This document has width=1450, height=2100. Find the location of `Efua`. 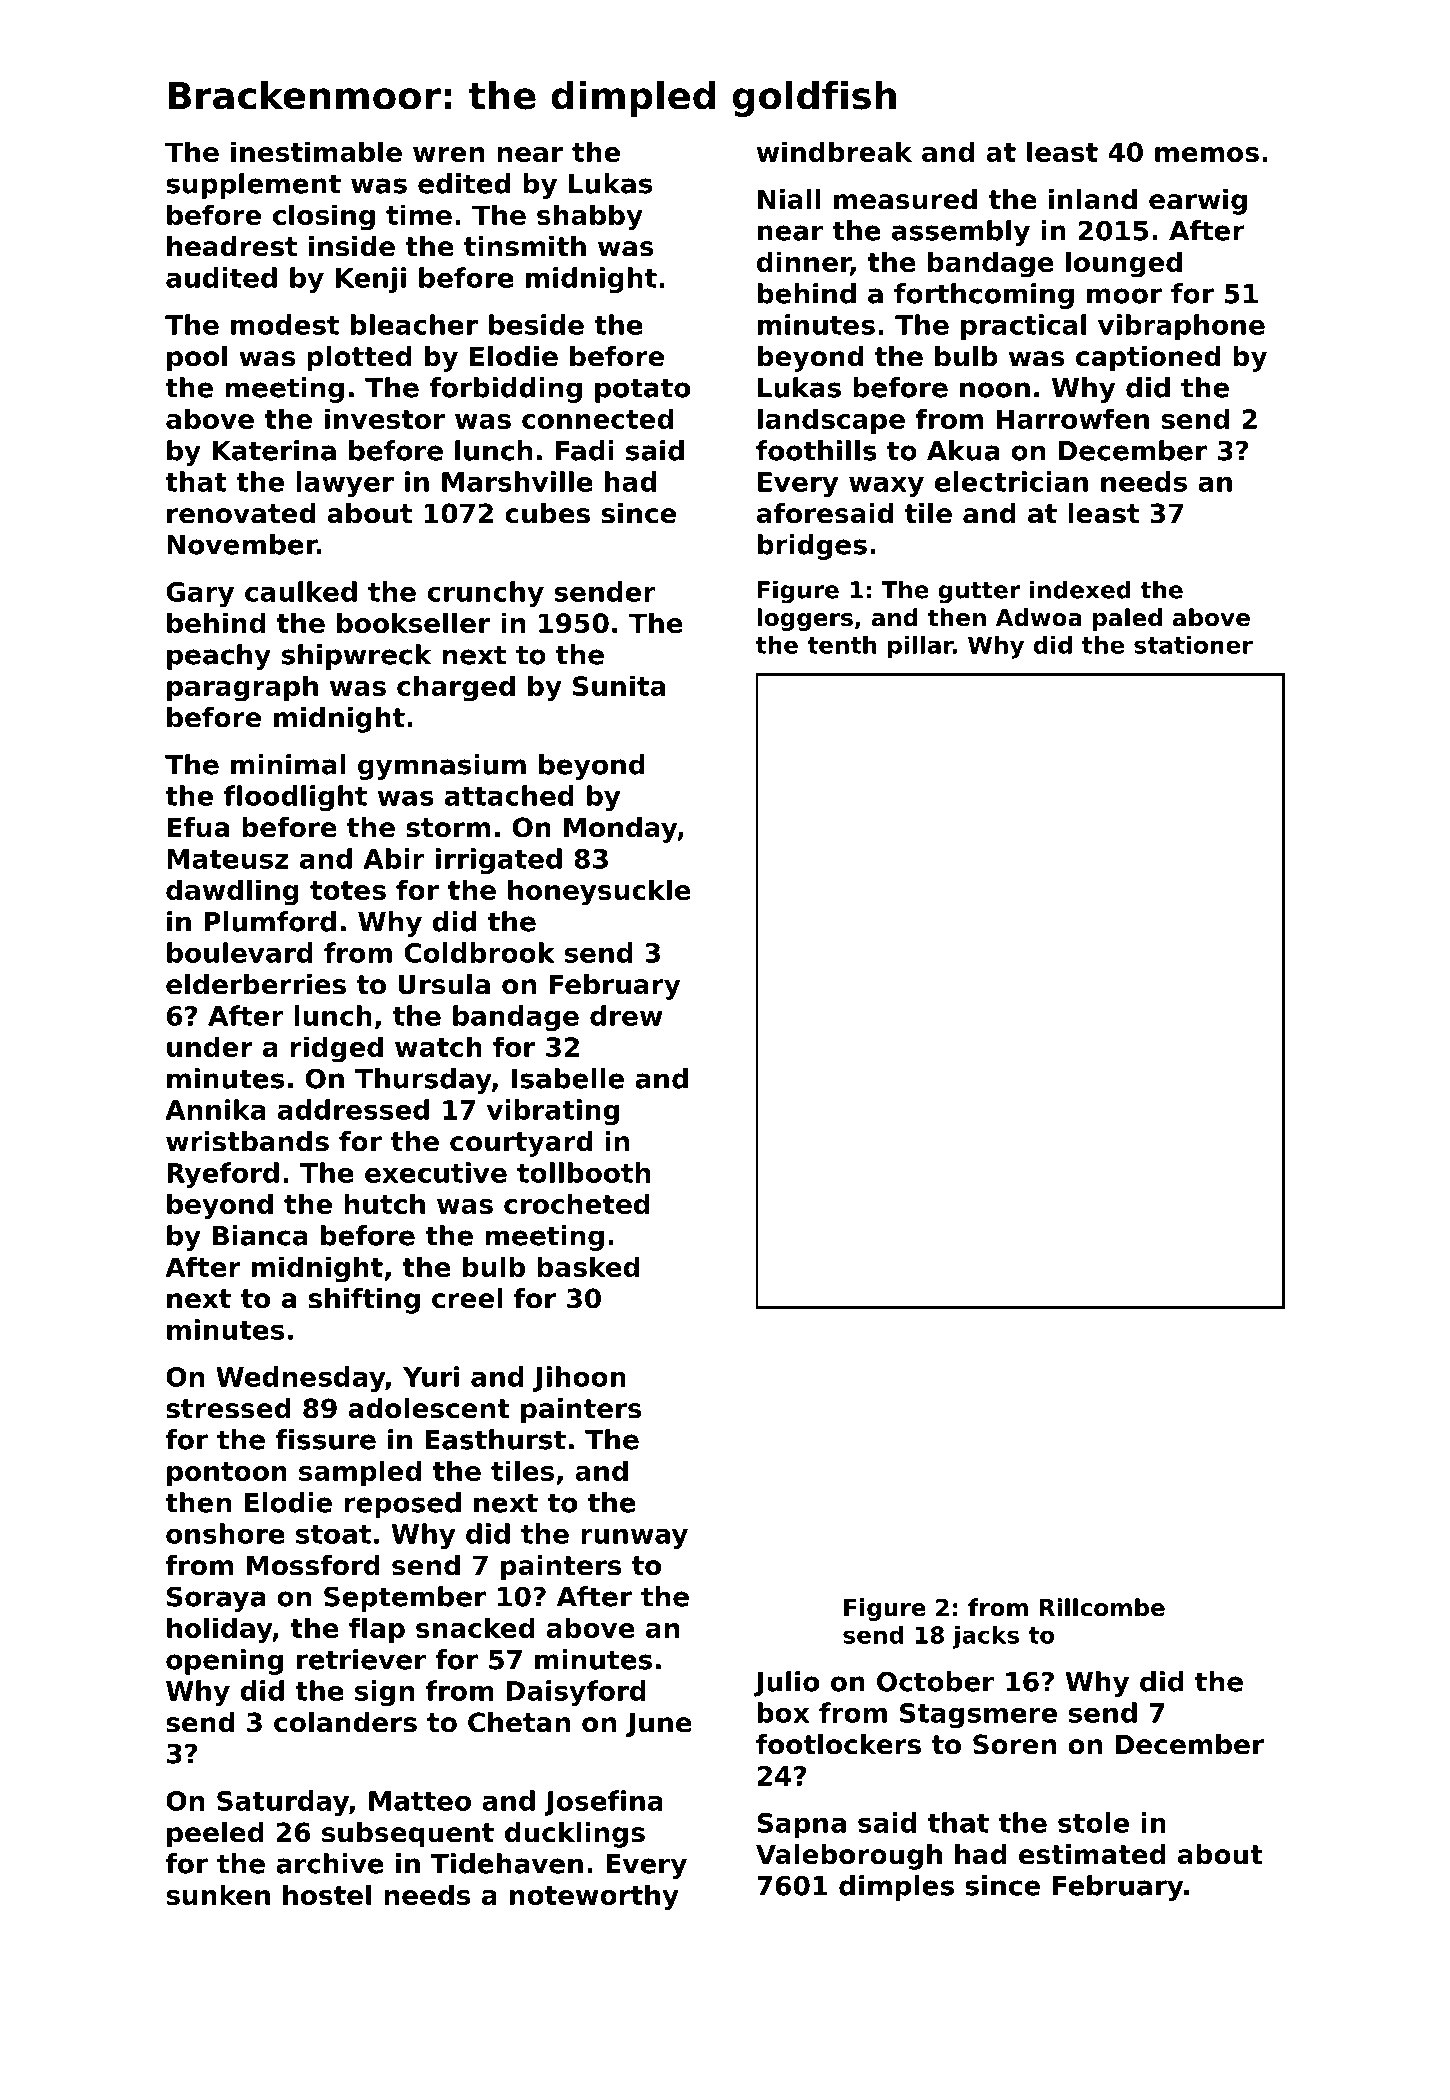

Efua is located at coordinates (198, 827).
